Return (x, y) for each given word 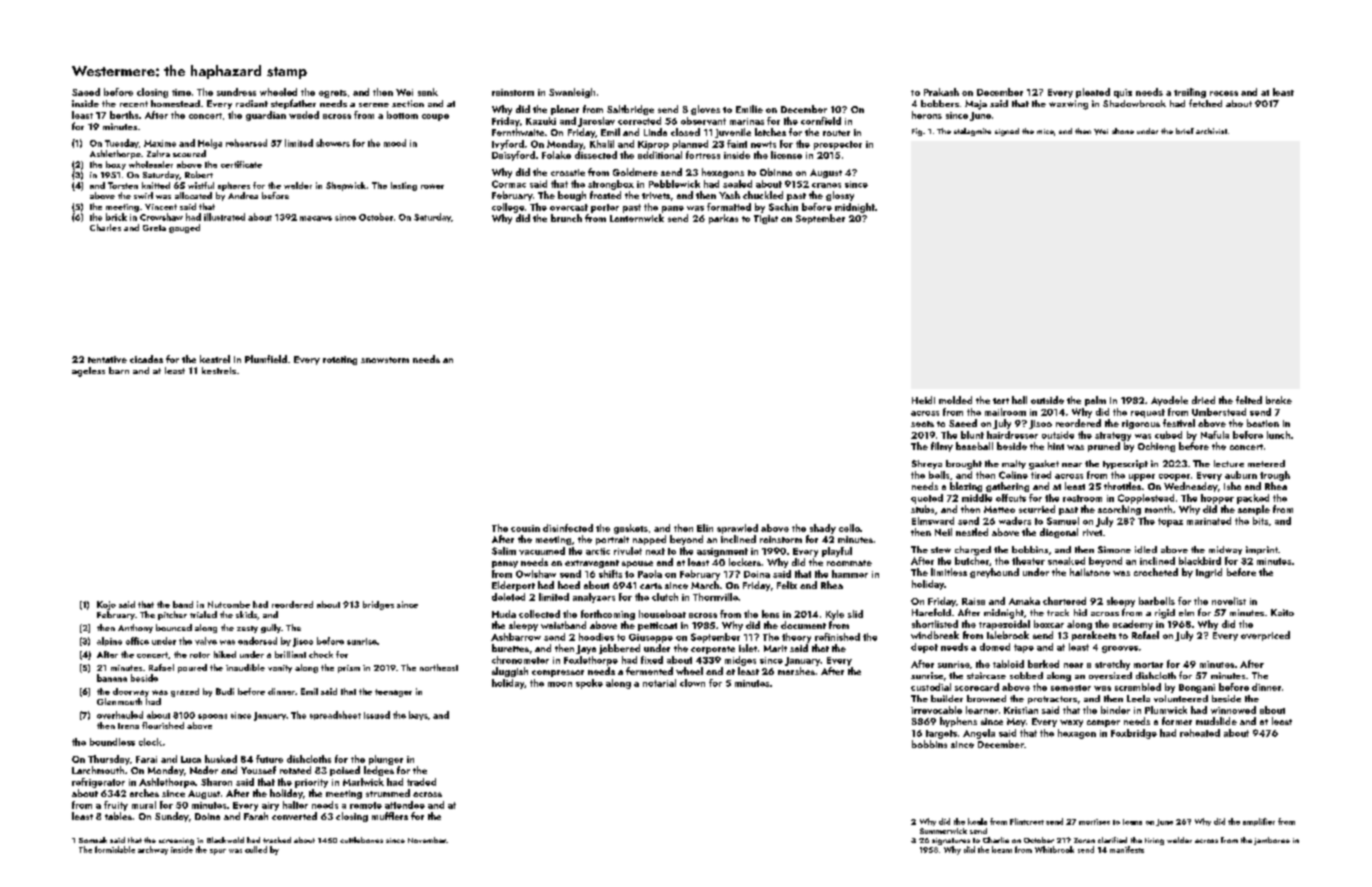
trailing (1190, 93)
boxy (116, 165)
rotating (340, 360)
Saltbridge (630, 110)
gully (271, 628)
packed (1253, 499)
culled (256, 849)
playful (837, 552)
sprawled (737, 529)
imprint (1262, 550)
